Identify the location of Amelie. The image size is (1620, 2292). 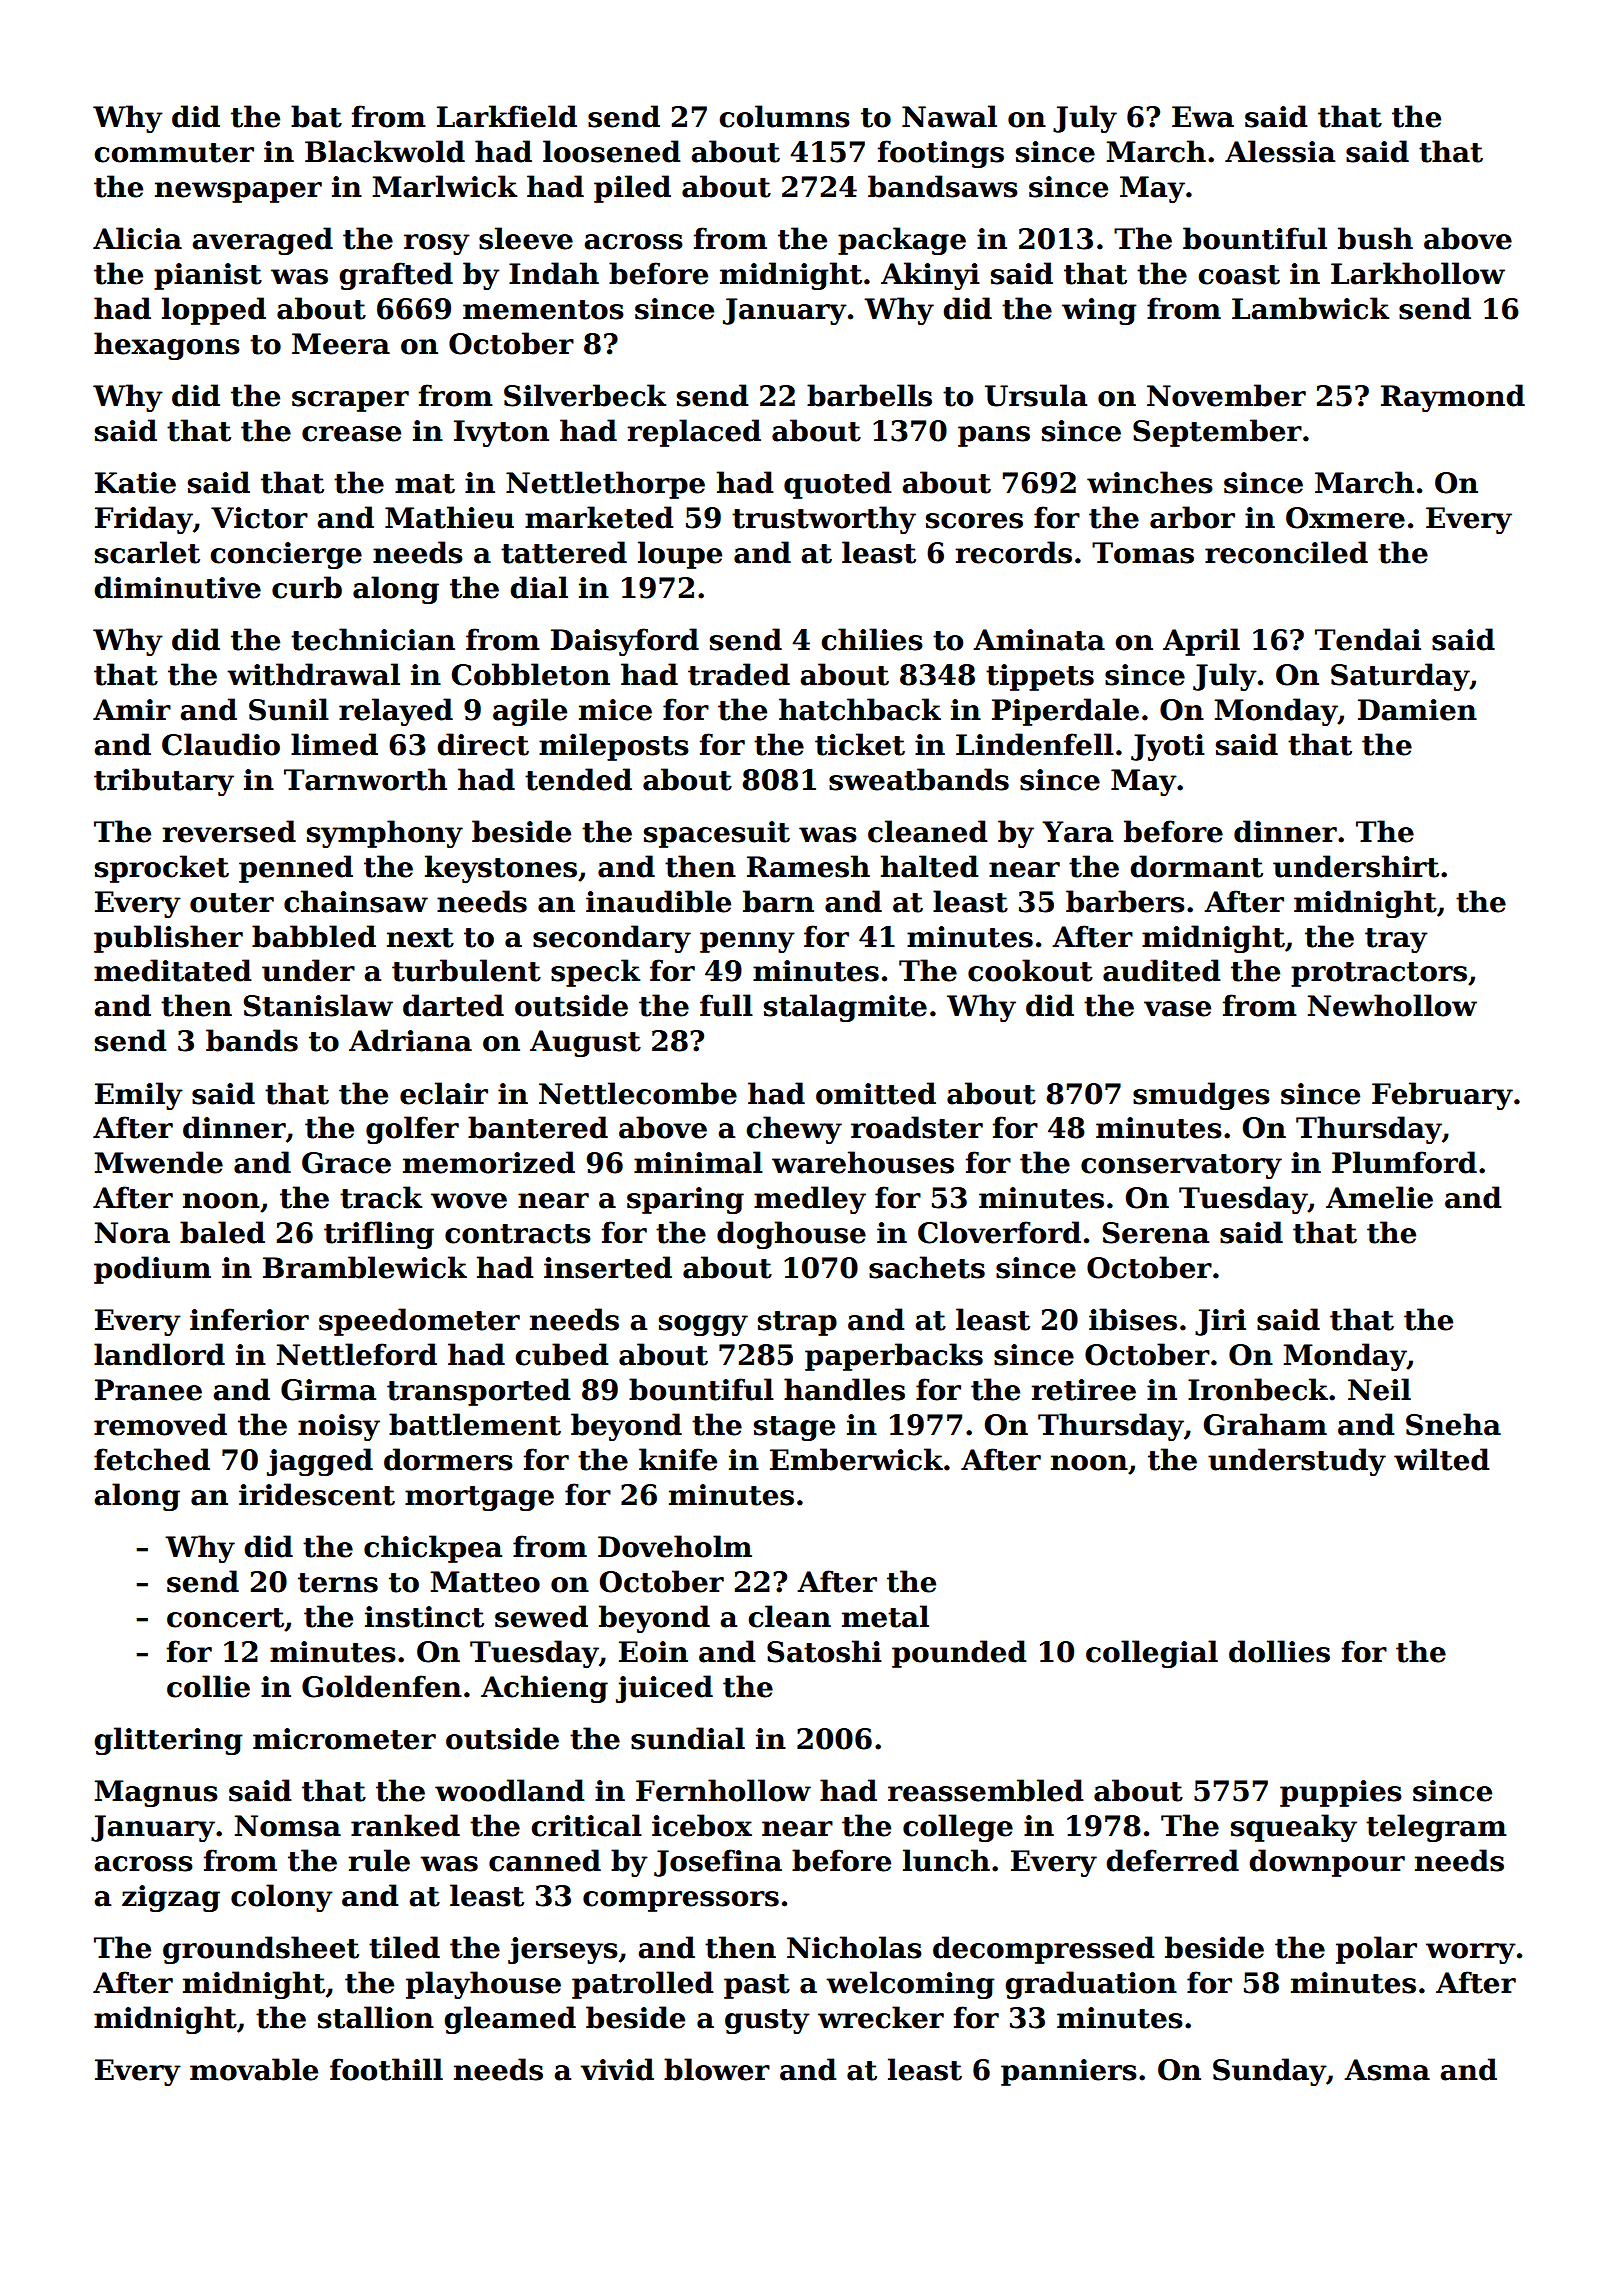
(1379, 1197).
